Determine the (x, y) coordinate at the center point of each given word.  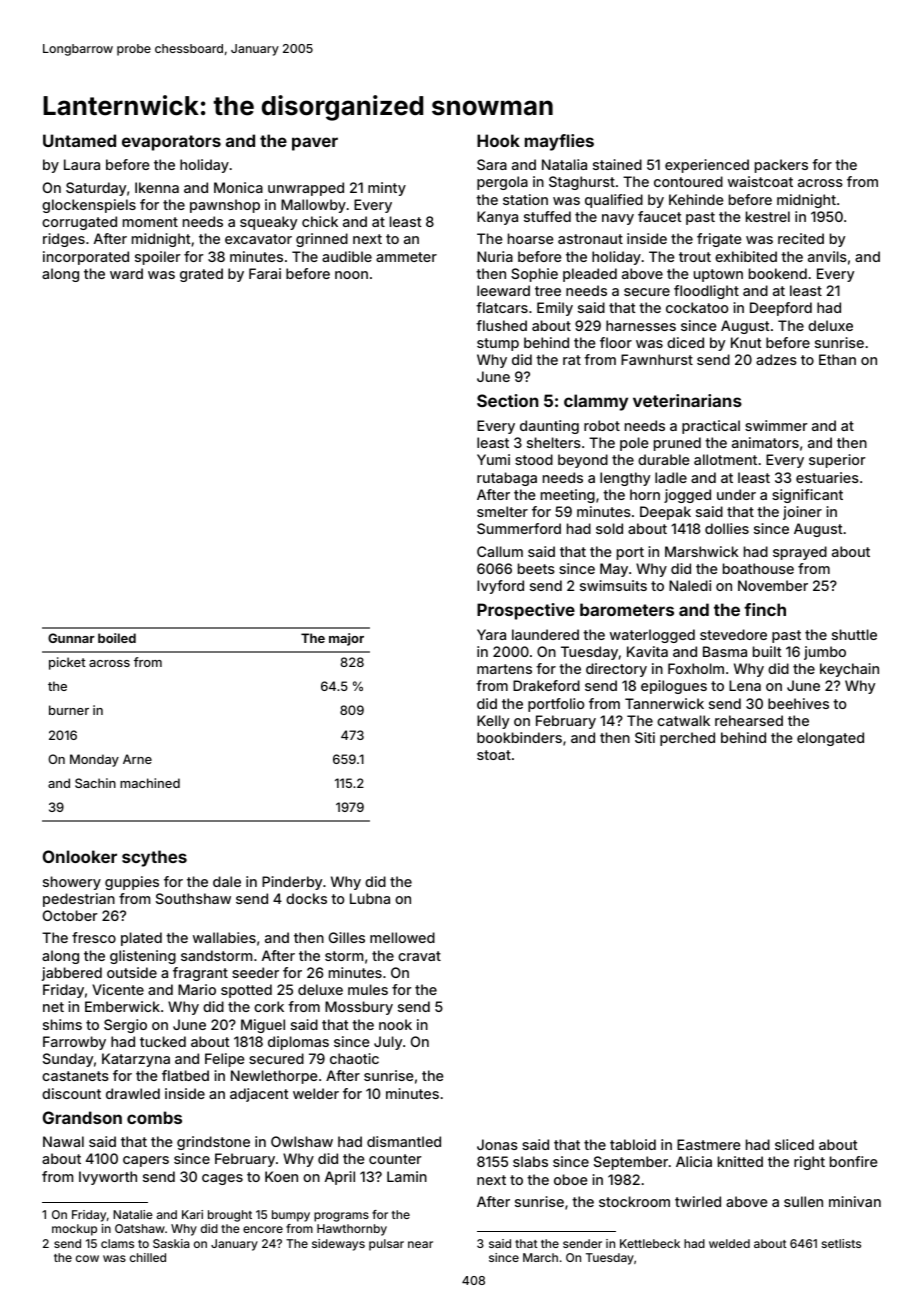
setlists (841, 1243)
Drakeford (546, 685)
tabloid (633, 1144)
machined (150, 783)
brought (230, 1216)
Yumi (493, 459)
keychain (849, 670)
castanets (75, 1076)
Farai (265, 273)
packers (781, 166)
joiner (802, 513)
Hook (498, 140)
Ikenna (157, 187)
